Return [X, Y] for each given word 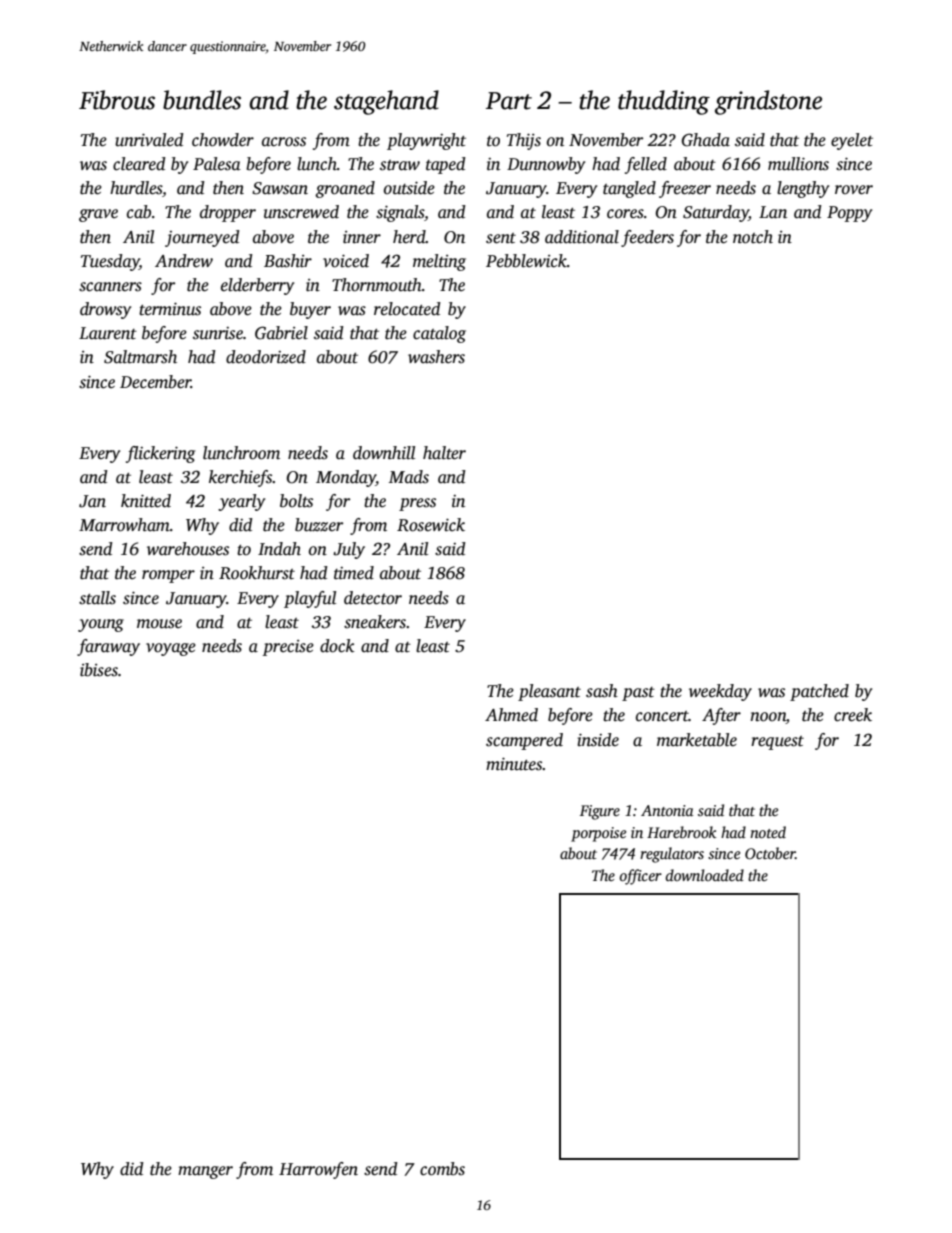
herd [409, 237]
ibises [99, 670]
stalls [97, 598]
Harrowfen [318, 1170]
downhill [384, 453]
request [777, 743]
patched [819, 692]
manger [205, 1172]
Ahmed [511, 715]
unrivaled [149, 140]
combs [442, 1169]
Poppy [849, 214]
